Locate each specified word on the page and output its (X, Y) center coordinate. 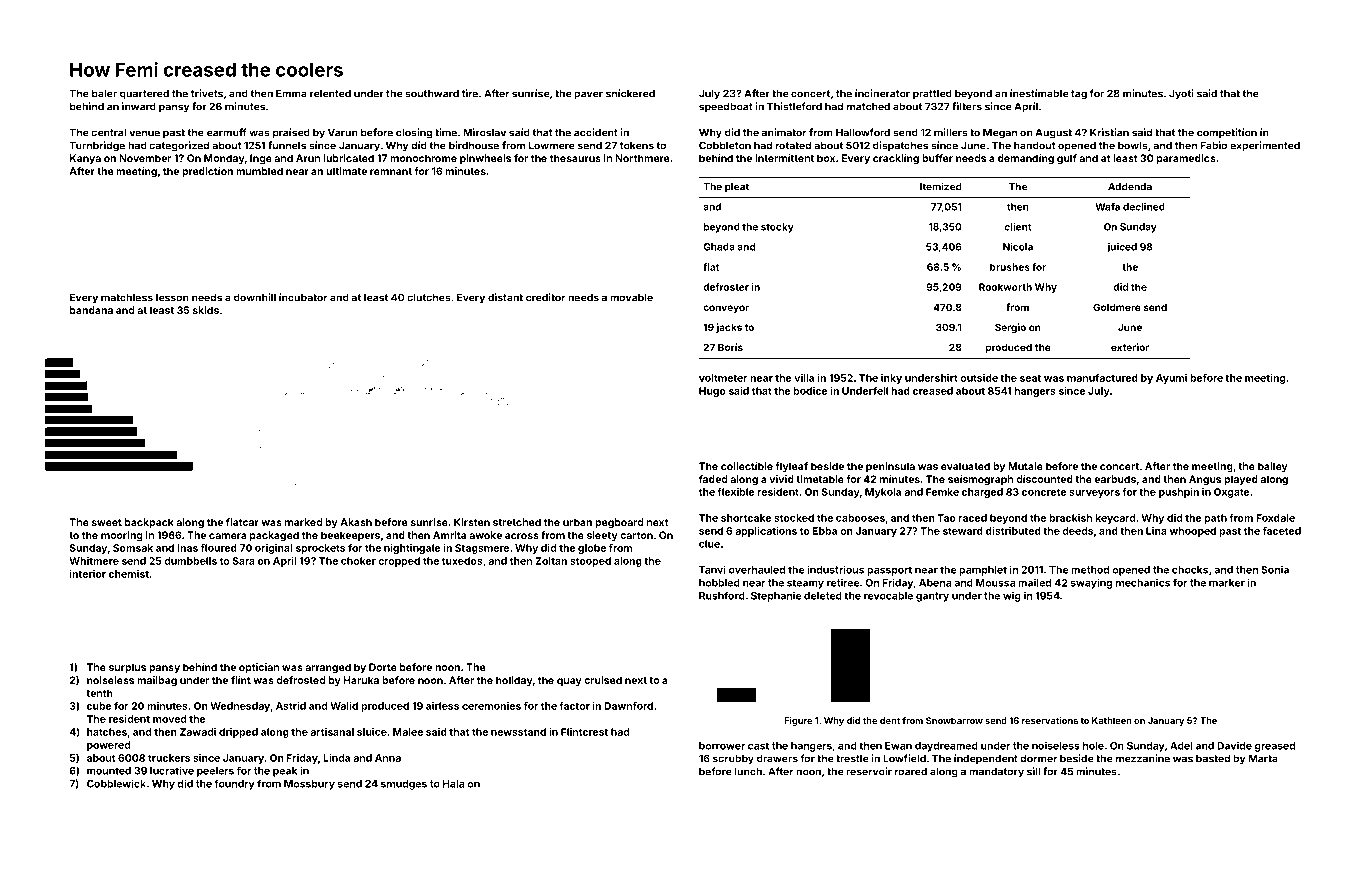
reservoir (869, 771)
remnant (391, 171)
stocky (777, 228)
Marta (1263, 758)
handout (1034, 145)
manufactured (1102, 378)
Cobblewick (116, 783)
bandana (91, 310)
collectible (747, 466)
